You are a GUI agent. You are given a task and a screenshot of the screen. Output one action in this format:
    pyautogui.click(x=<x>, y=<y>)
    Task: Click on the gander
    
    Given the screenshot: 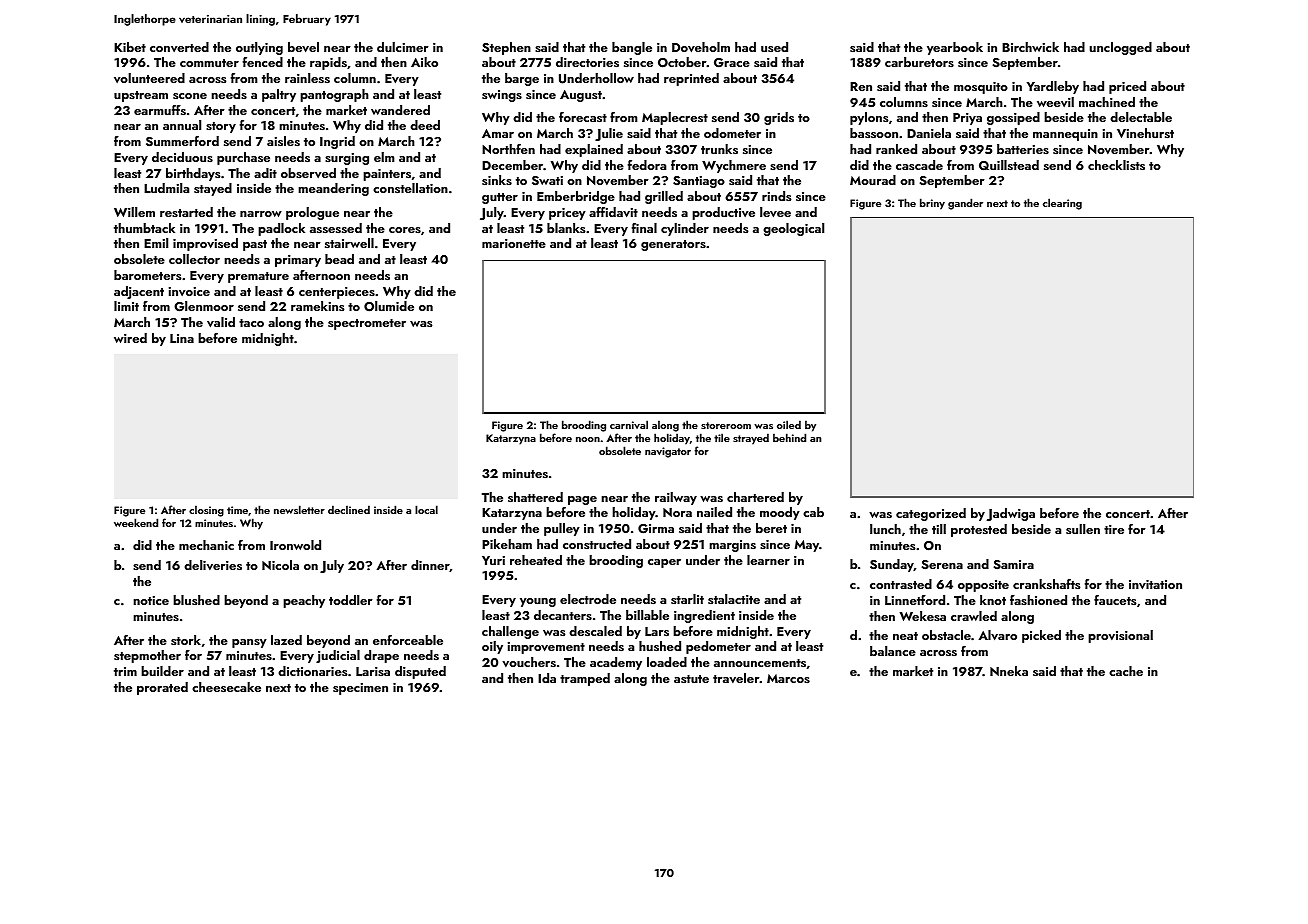 What is the action you would take?
    pyautogui.click(x=965, y=204)
